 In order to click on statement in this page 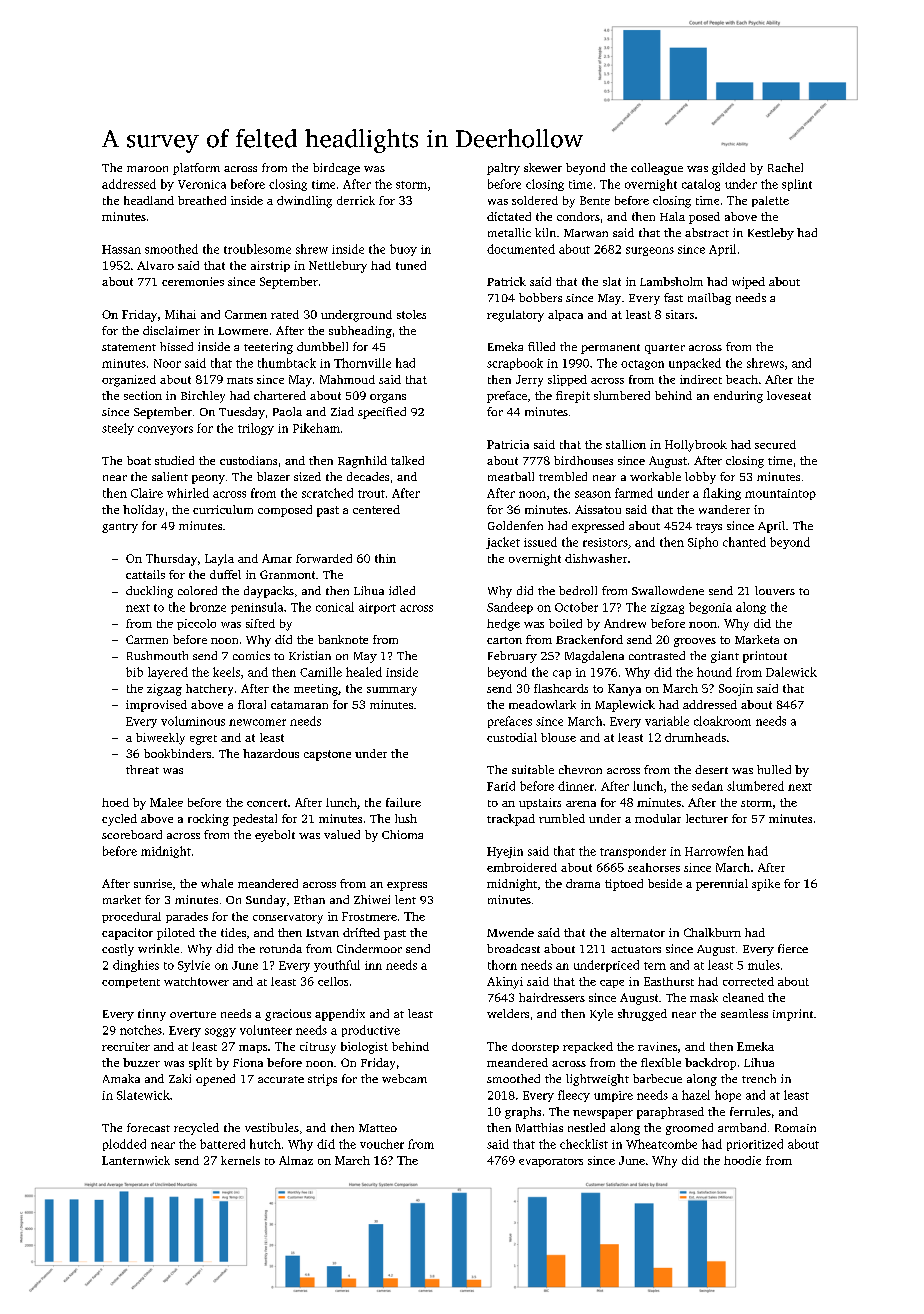, I will do `click(129, 347)`.
